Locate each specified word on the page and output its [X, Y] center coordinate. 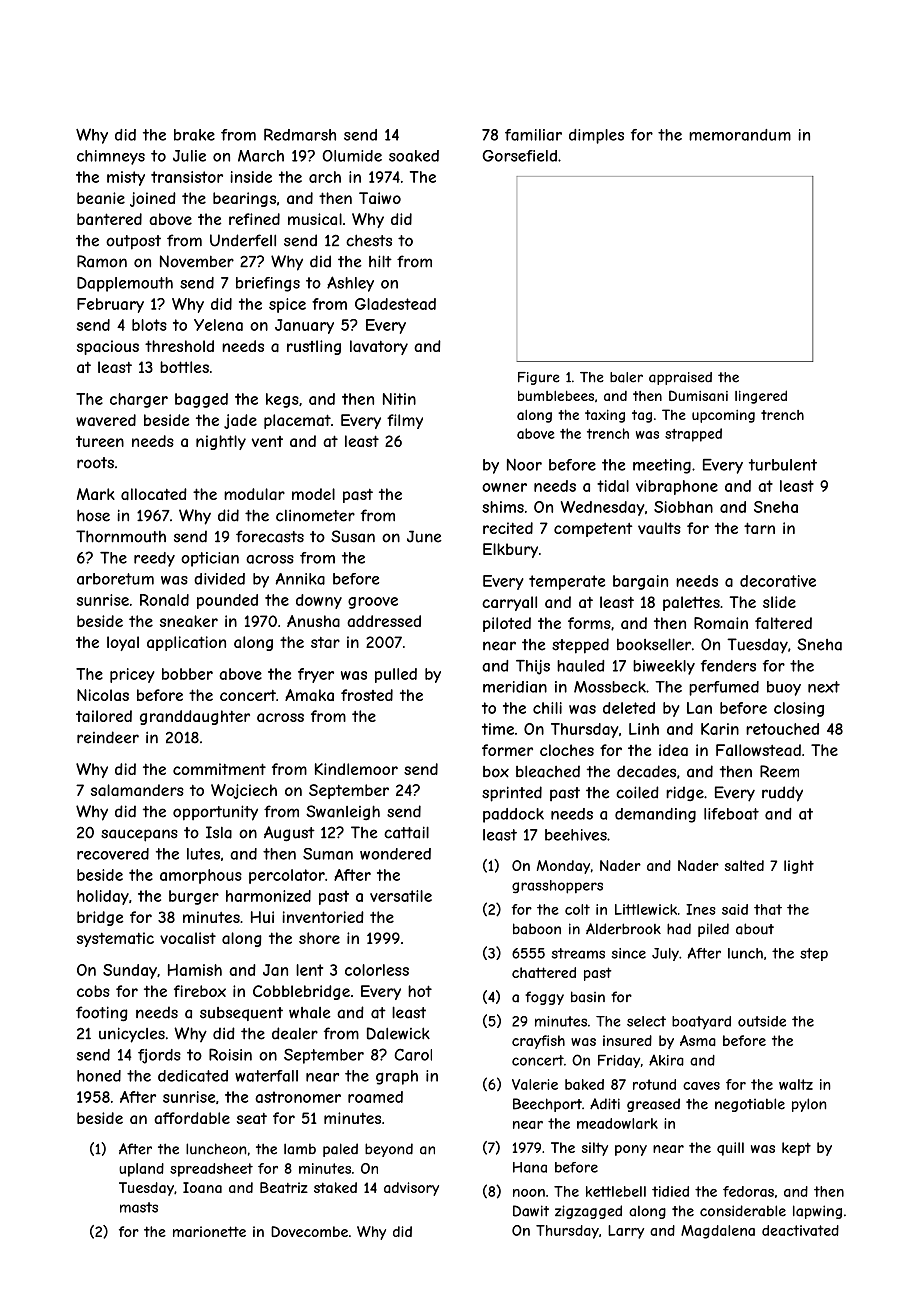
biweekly [664, 667]
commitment [219, 769]
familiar [533, 135]
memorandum [740, 135]
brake [194, 135]
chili [547, 708]
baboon [537, 929]
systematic [115, 939]
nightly [221, 442]
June [424, 536]
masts [139, 1207]
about [755, 929]
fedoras [748, 1191]
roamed [375, 1097]
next [824, 687]
